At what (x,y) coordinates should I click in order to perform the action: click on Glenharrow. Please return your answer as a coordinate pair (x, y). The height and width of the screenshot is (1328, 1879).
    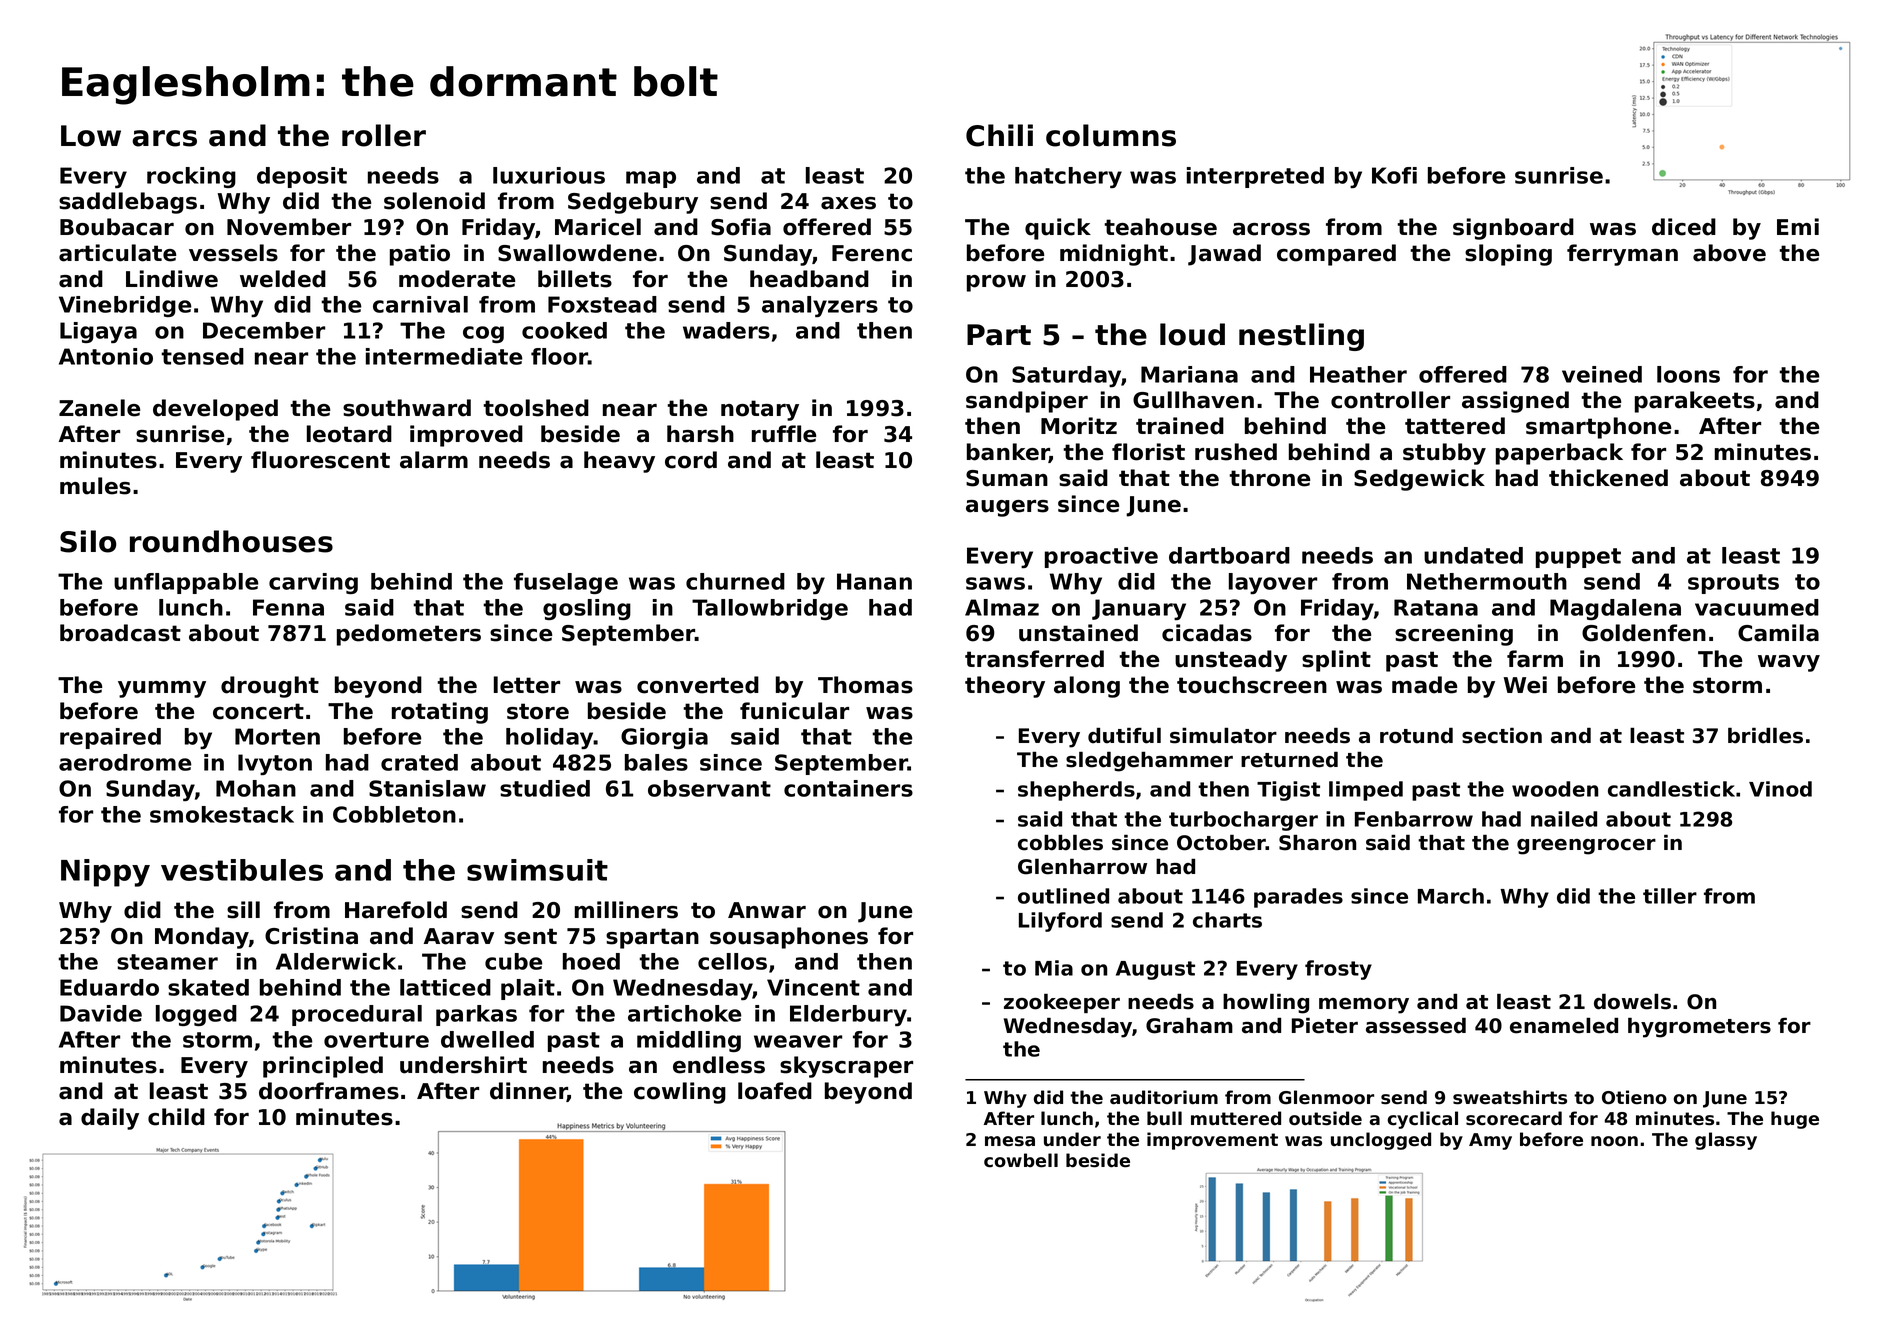
    Looking at the image, I should click on (1082, 867).
